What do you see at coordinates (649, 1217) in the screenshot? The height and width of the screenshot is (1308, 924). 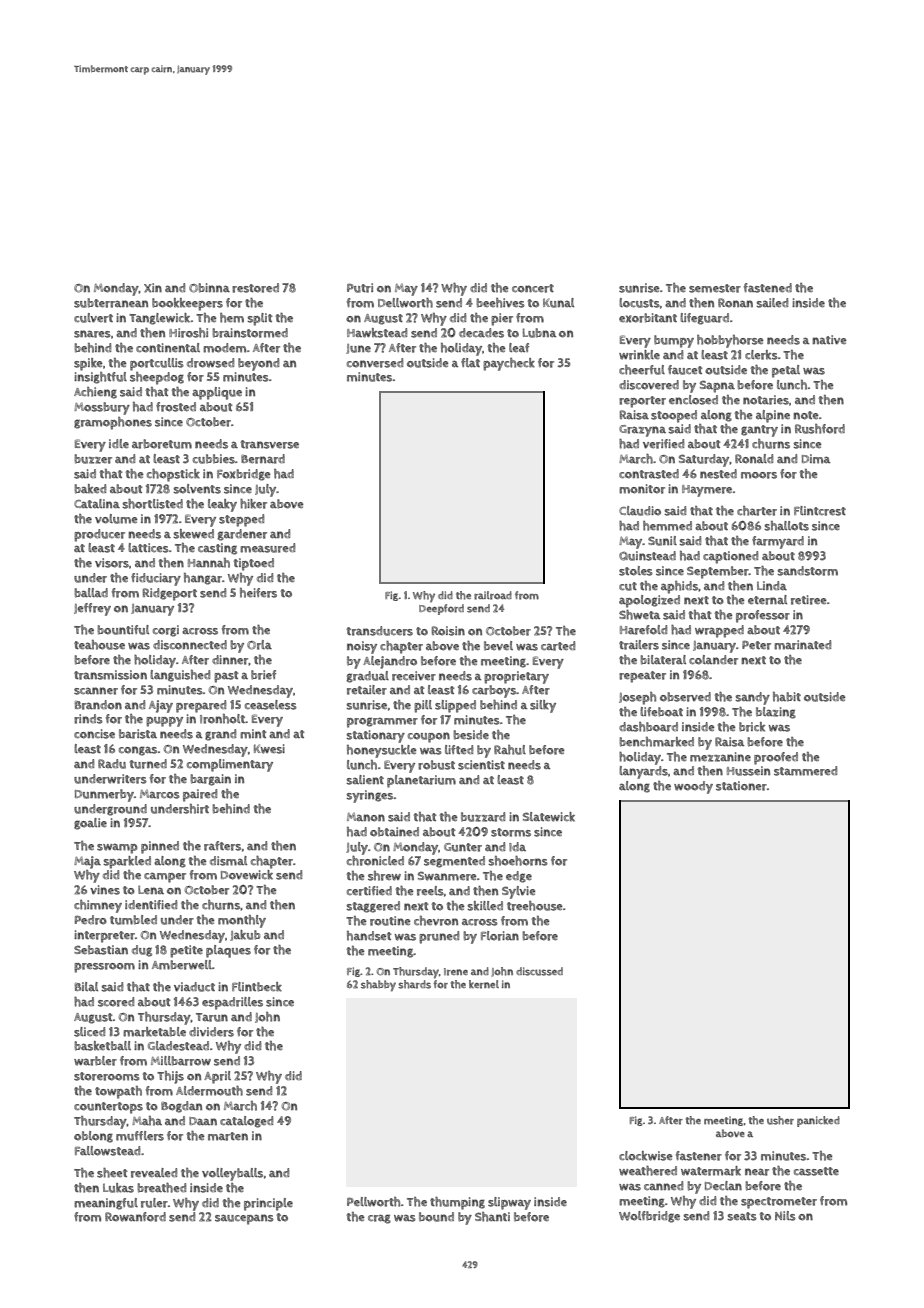 I see `Wolfbridge` at bounding box center [649, 1217].
